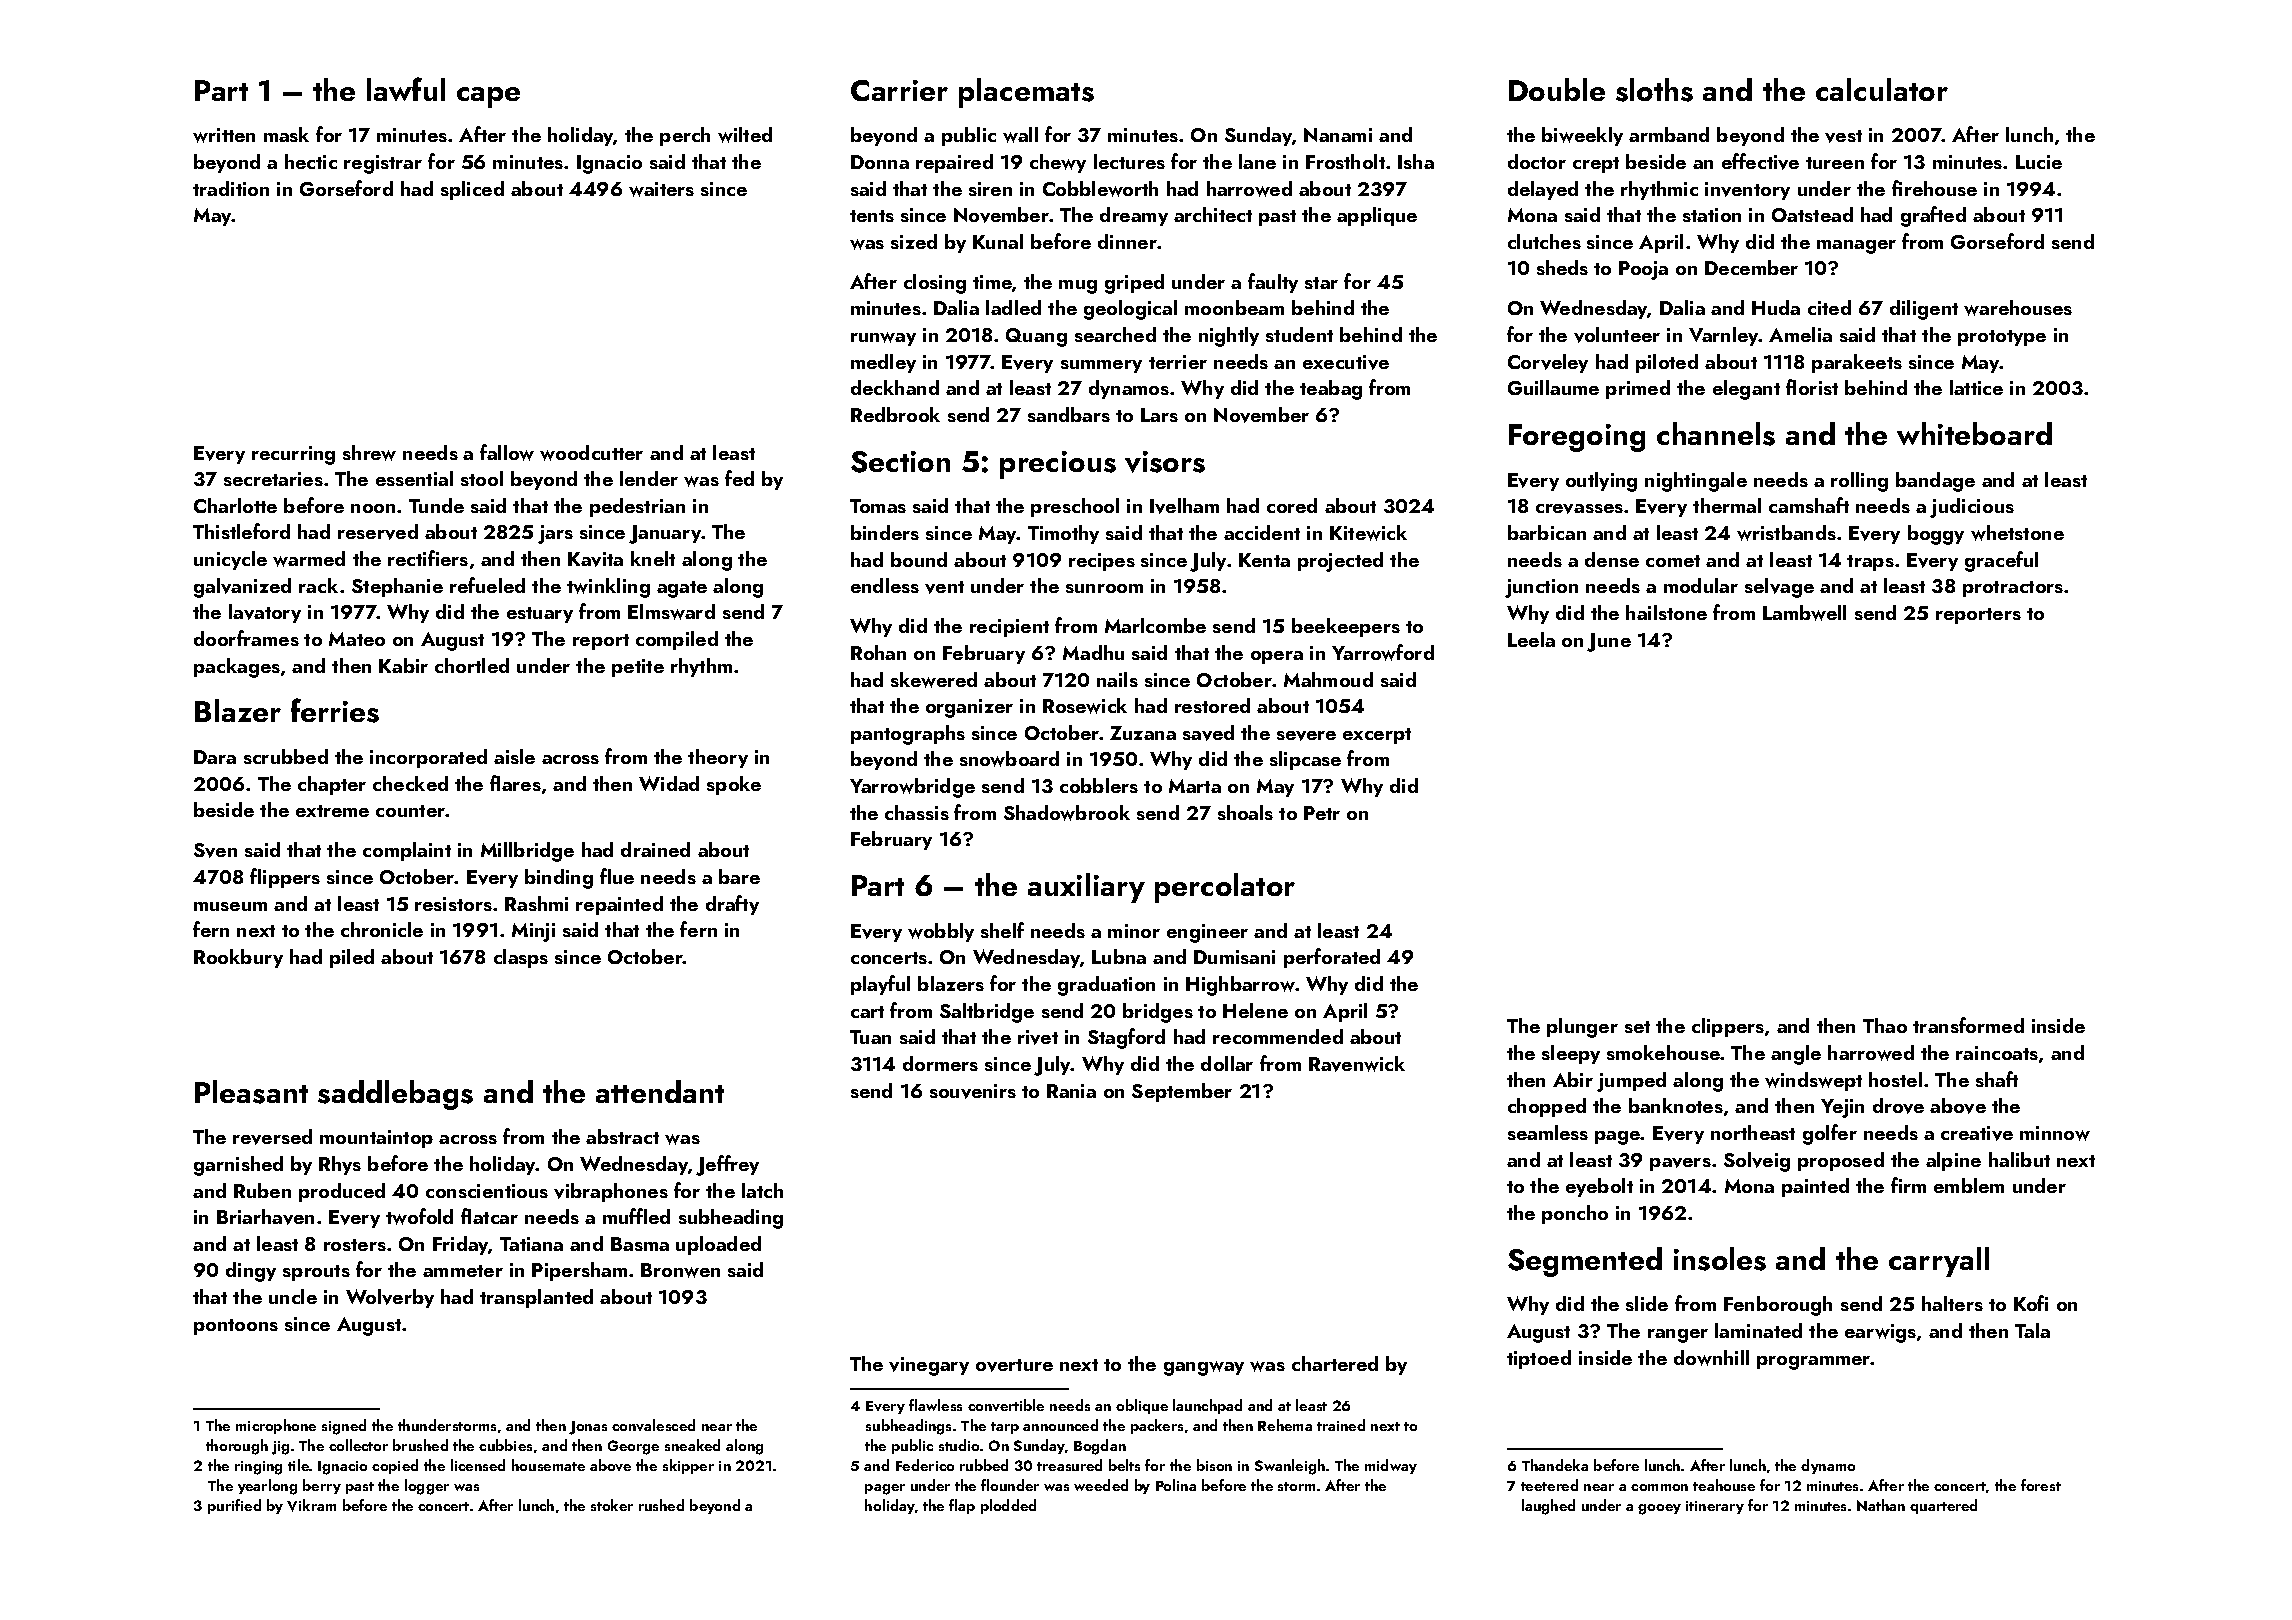  I want to click on placemats, so click(1026, 93).
